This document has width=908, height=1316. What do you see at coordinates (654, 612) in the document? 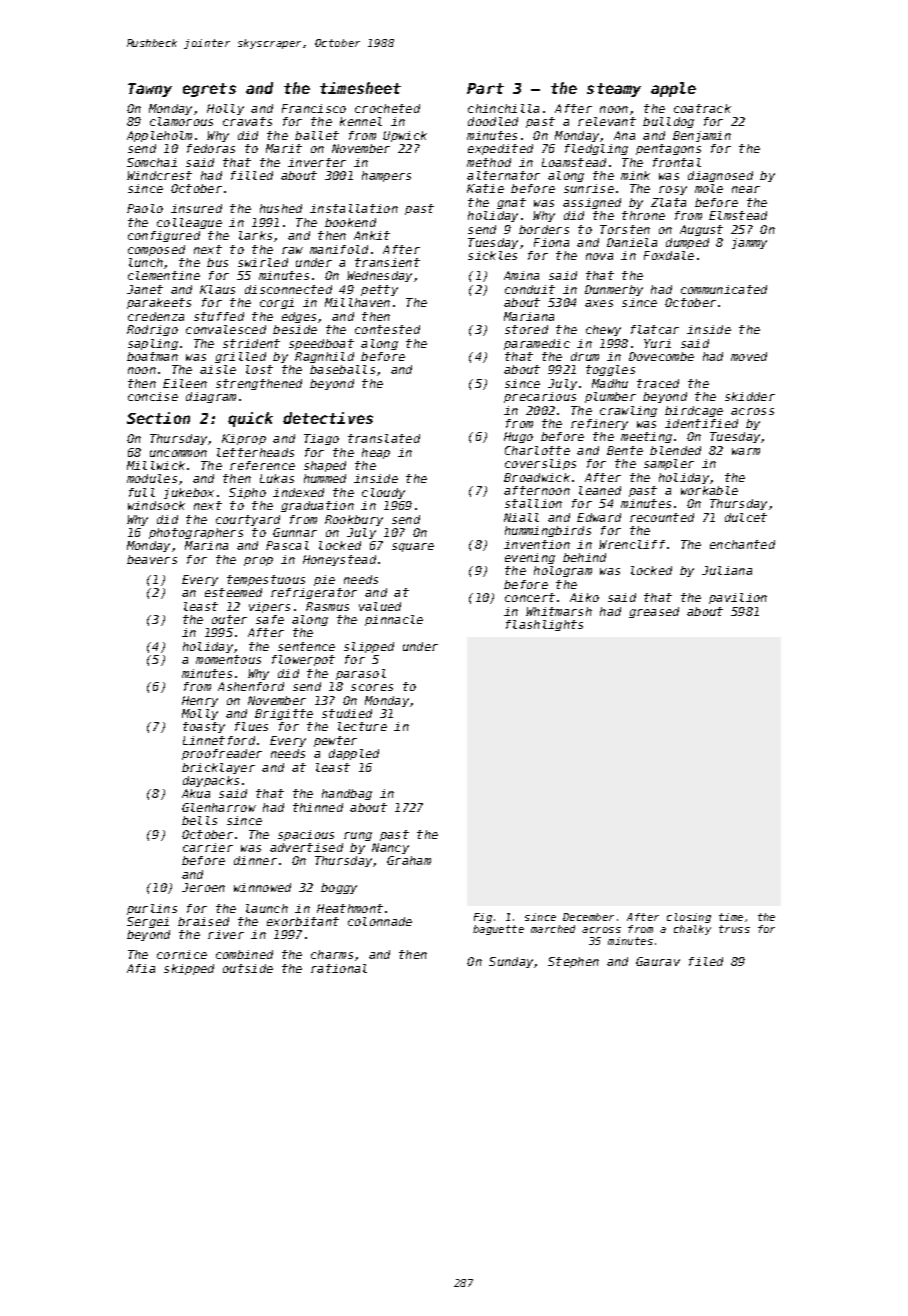
I see `greased` at bounding box center [654, 612].
